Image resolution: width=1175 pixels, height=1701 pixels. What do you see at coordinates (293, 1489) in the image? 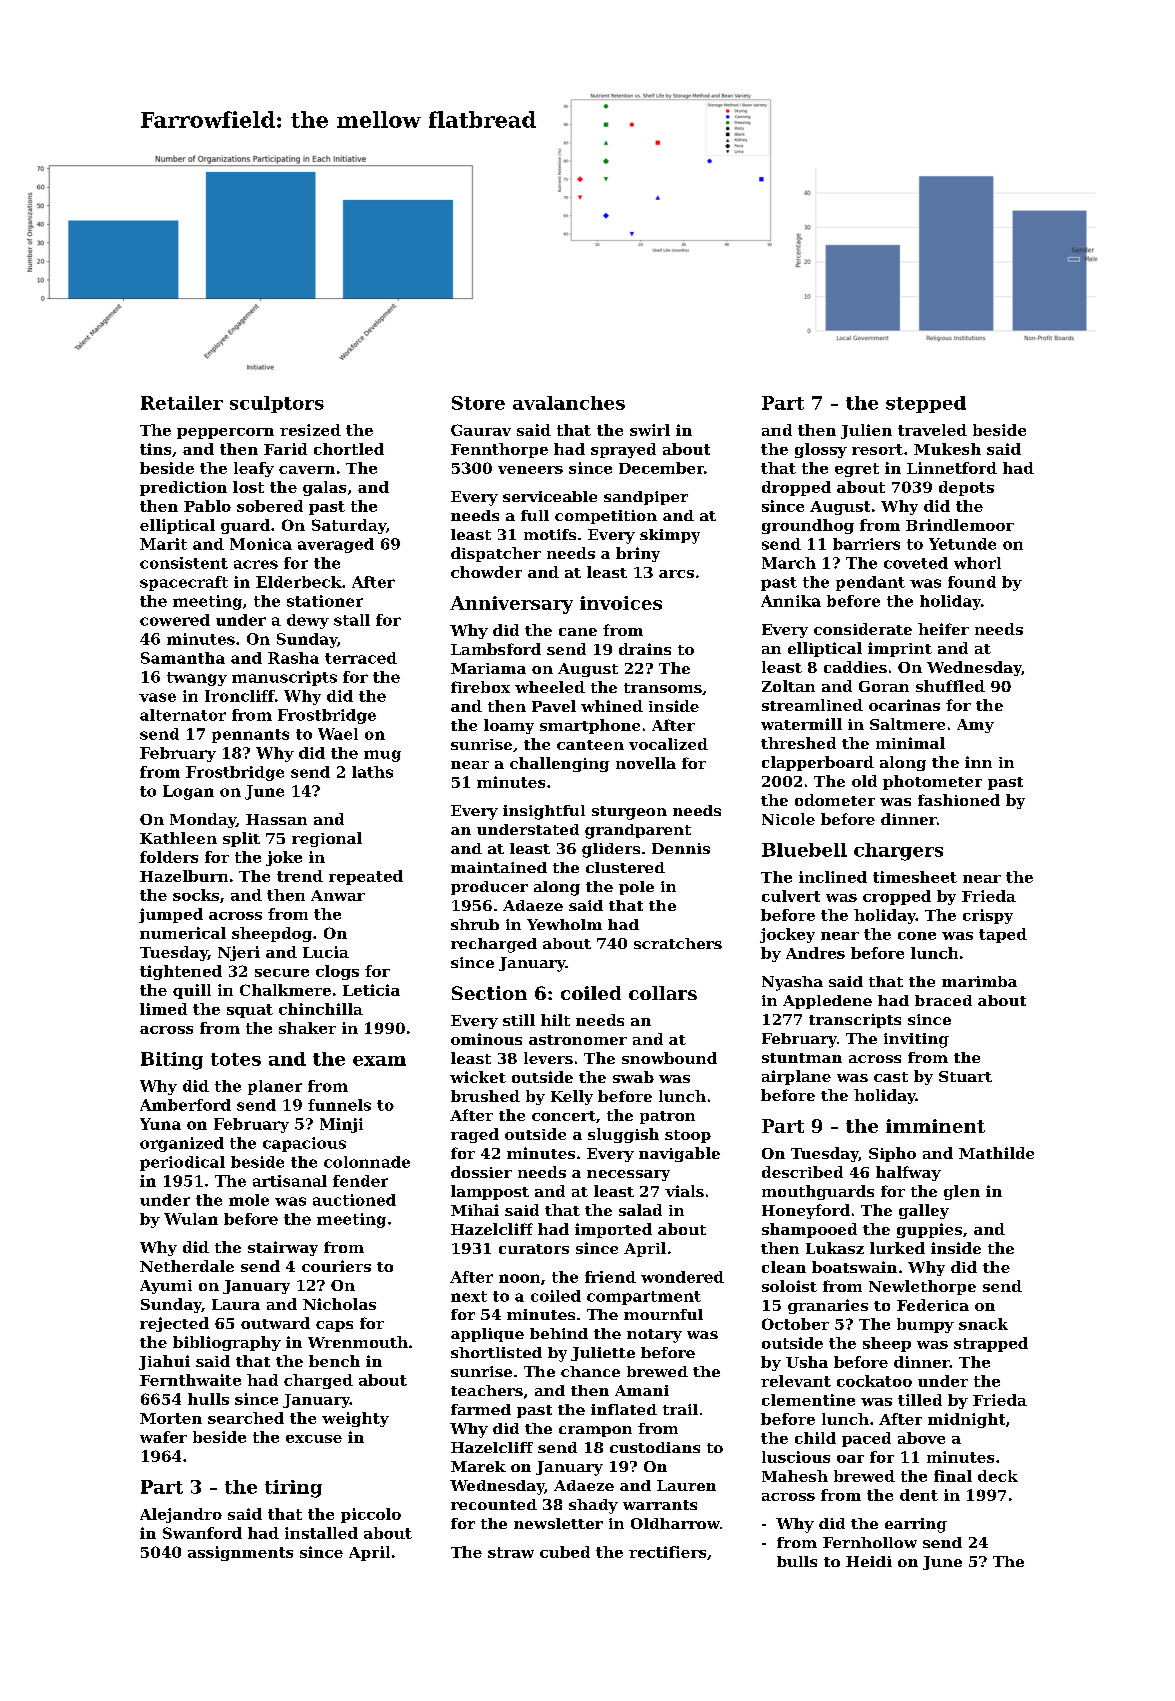
I see `tiring` at bounding box center [293, 1489].
